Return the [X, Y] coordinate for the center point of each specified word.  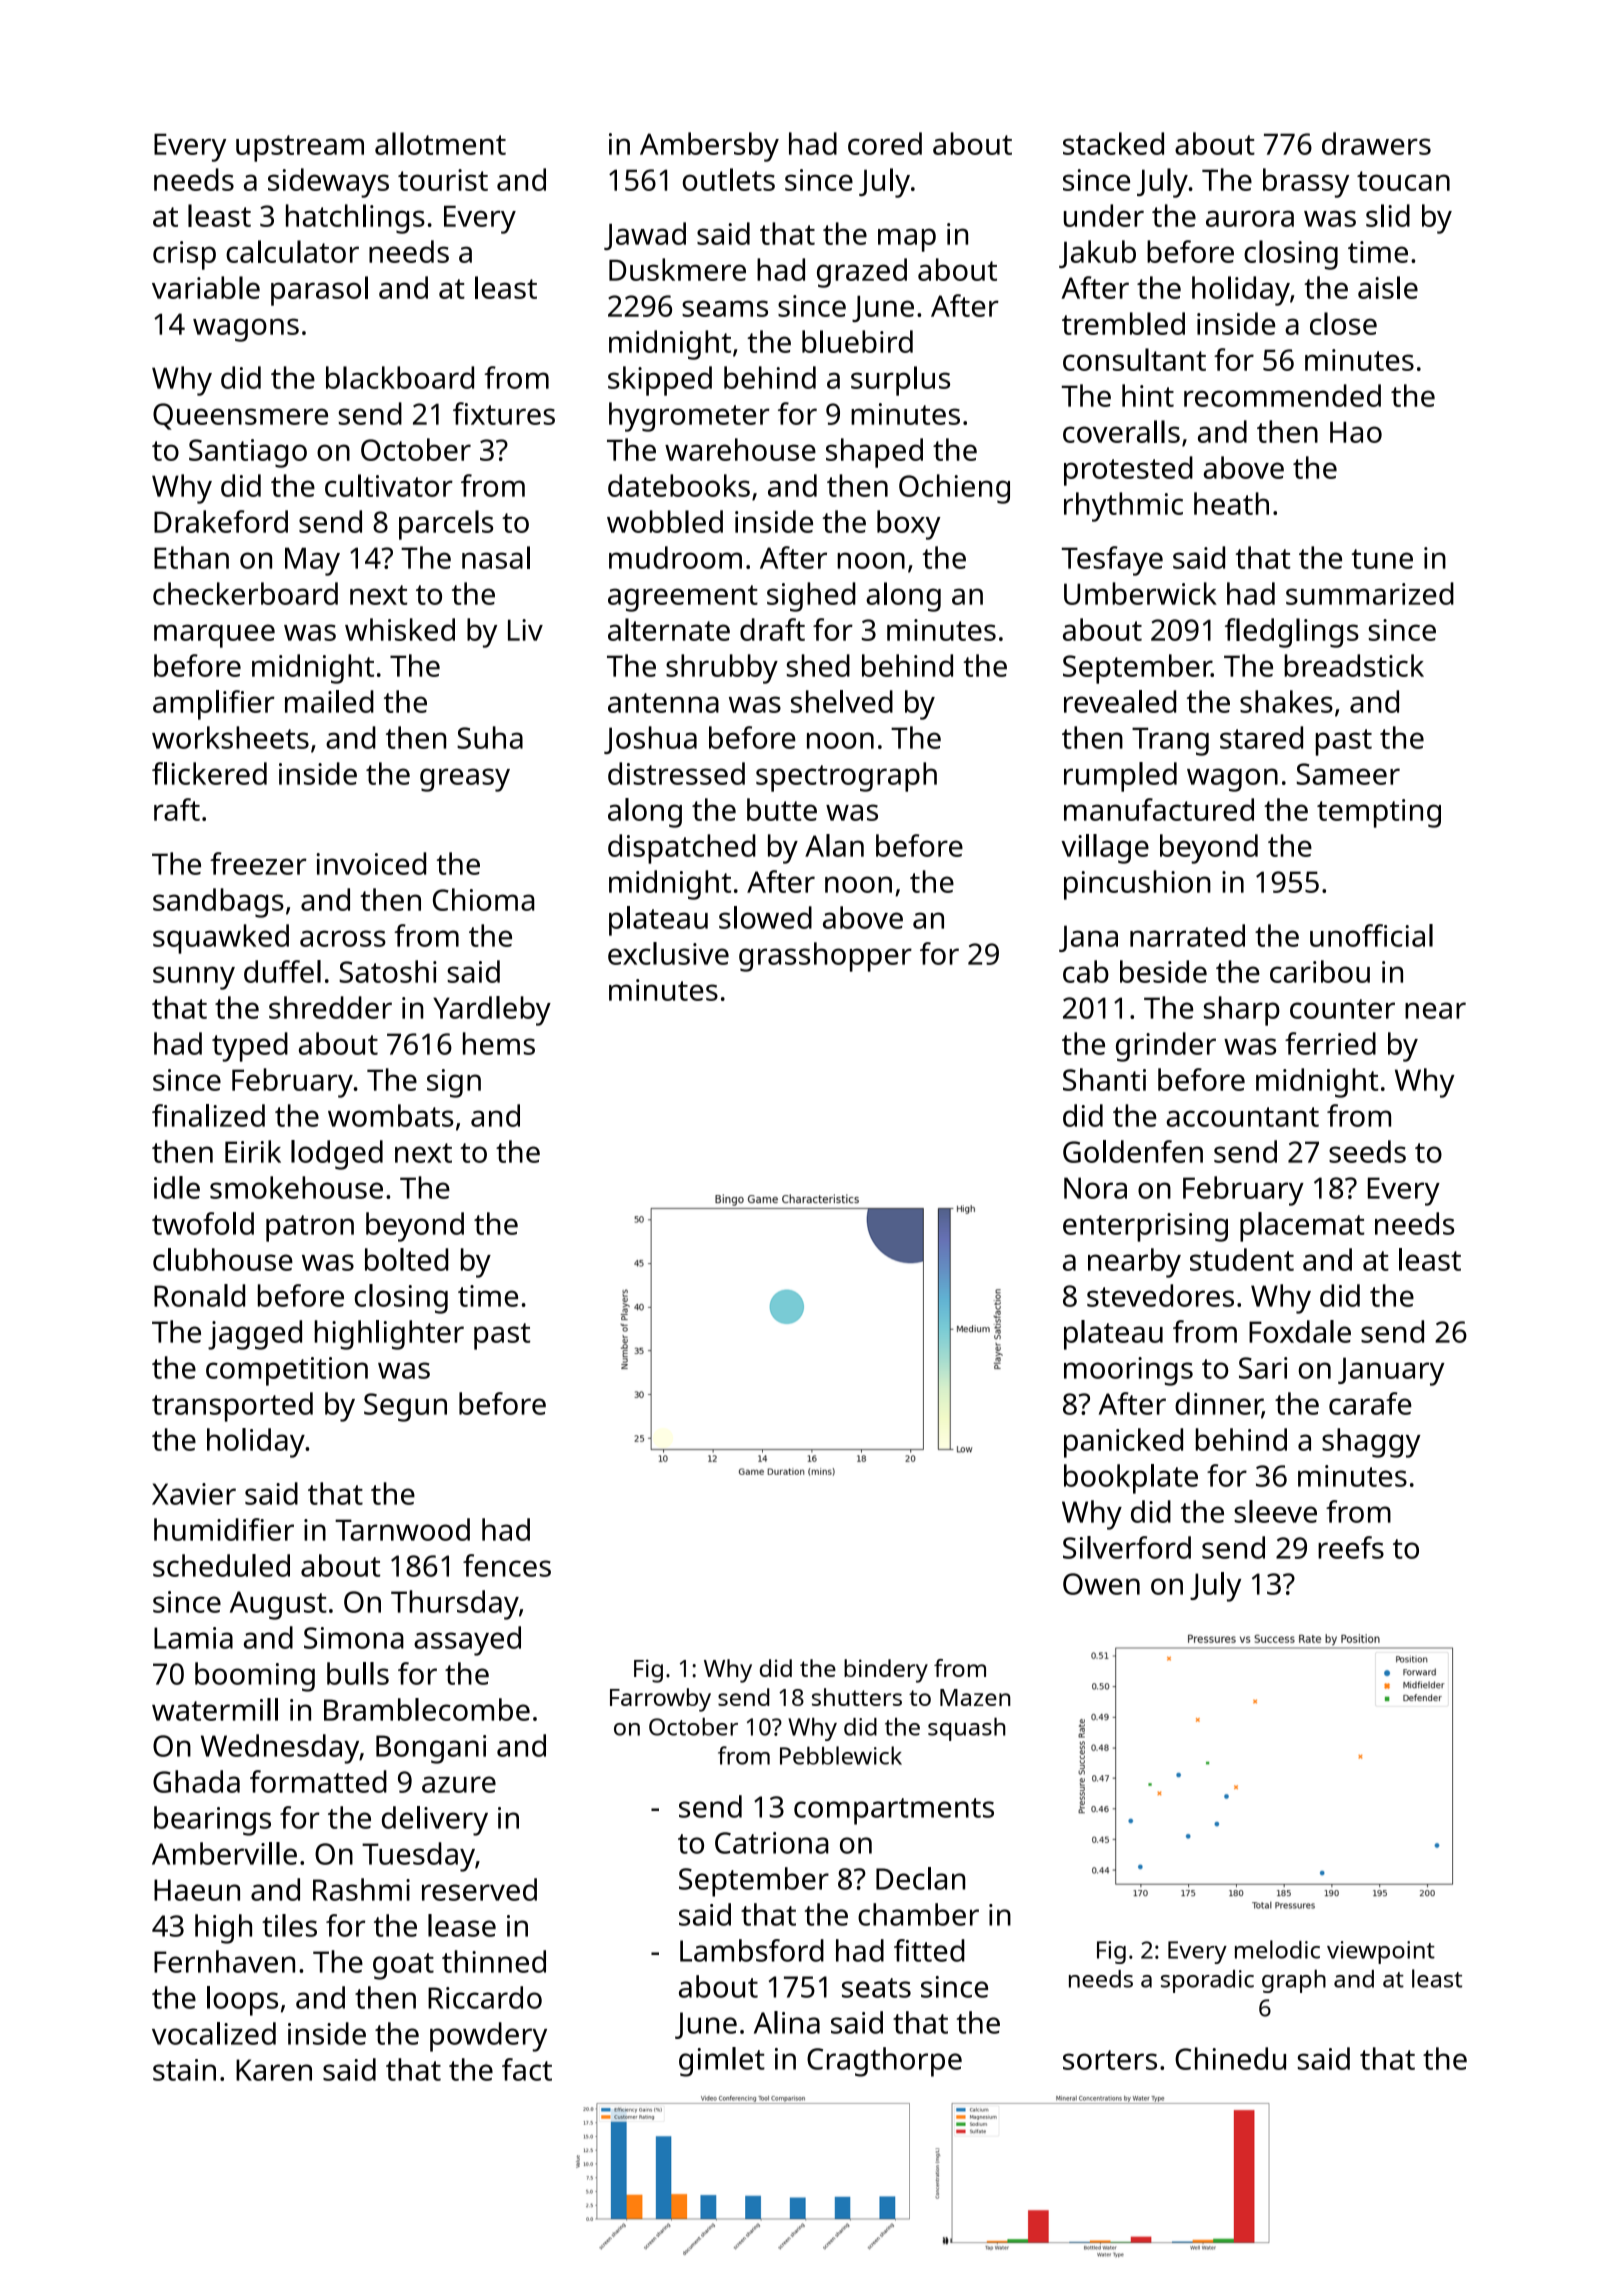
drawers [1376, 143]
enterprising [1145, 1227]
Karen [274, 2070]
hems [499, 1043]
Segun [405, 1407]
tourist [443, 180]
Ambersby [709, 147]
